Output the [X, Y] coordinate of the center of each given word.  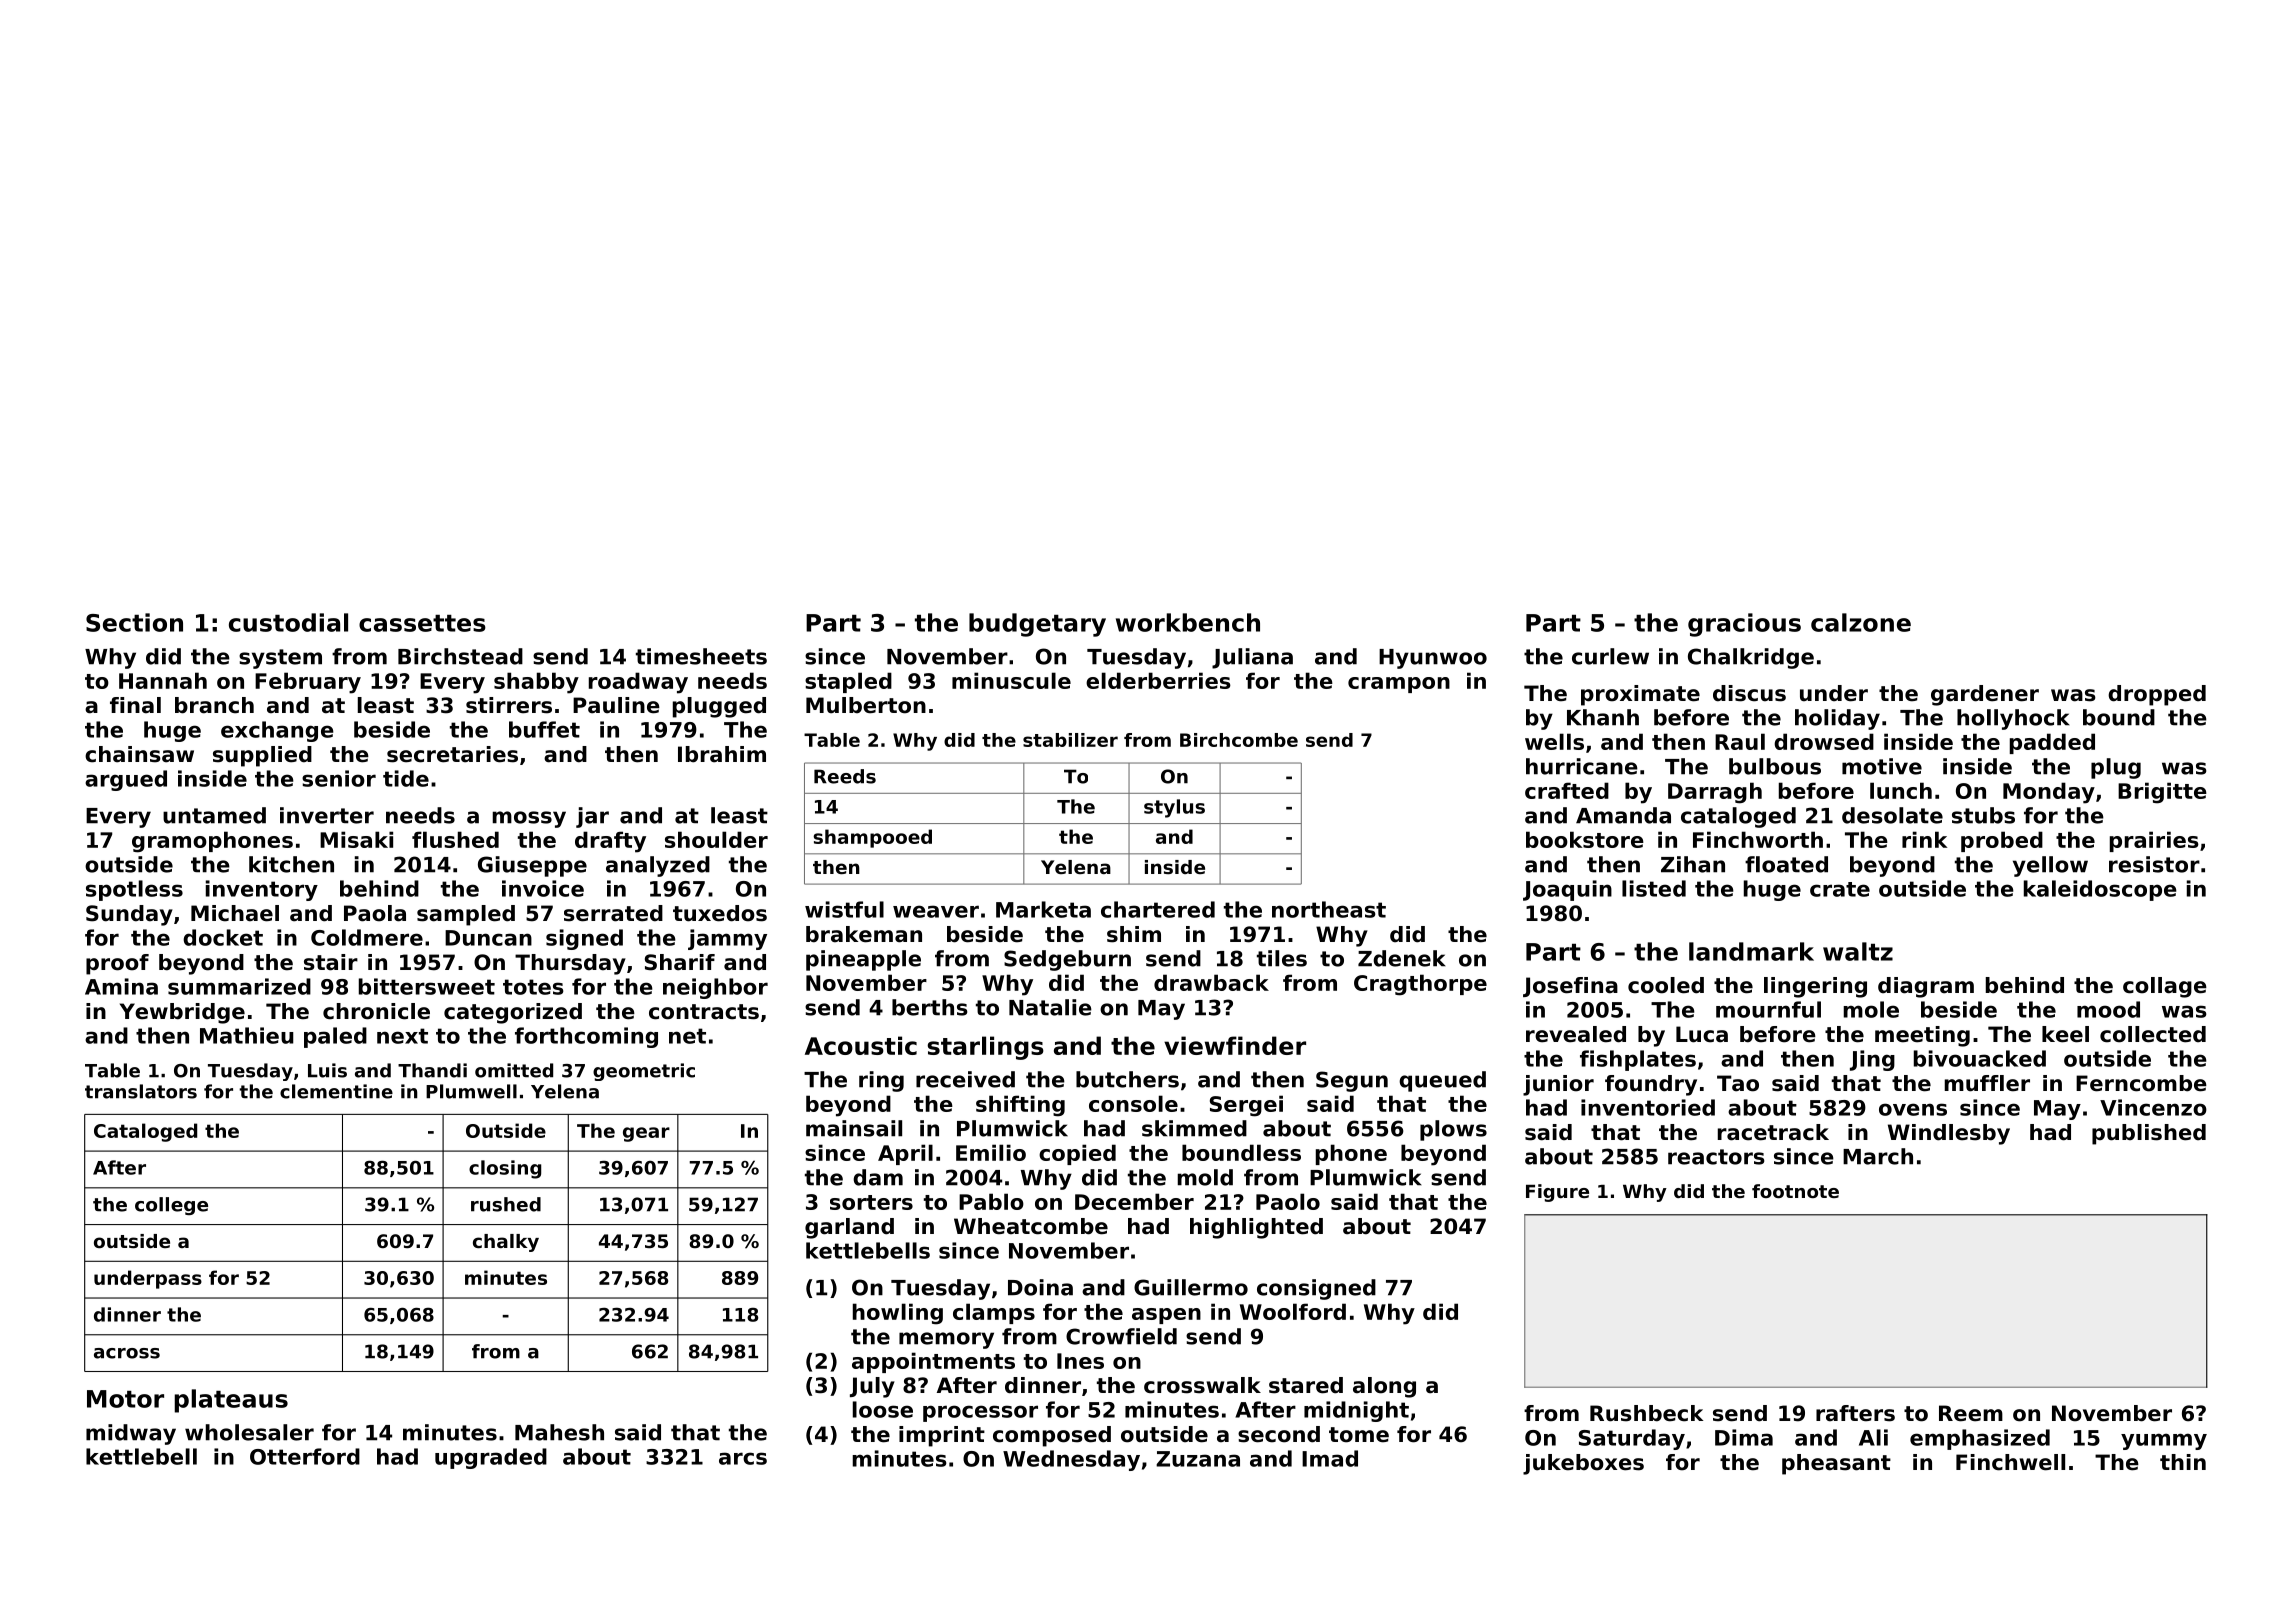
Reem [1971, 1413]
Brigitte [2162, 793]
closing [505, 1169]
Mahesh [559, 1432]
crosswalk [1202, 1385]
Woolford [1293, 1311]
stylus [1174, 808]
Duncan [488, 938]
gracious [1744, 625]
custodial [288, 622]
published [2149, 1134]
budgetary [1037, 625]
